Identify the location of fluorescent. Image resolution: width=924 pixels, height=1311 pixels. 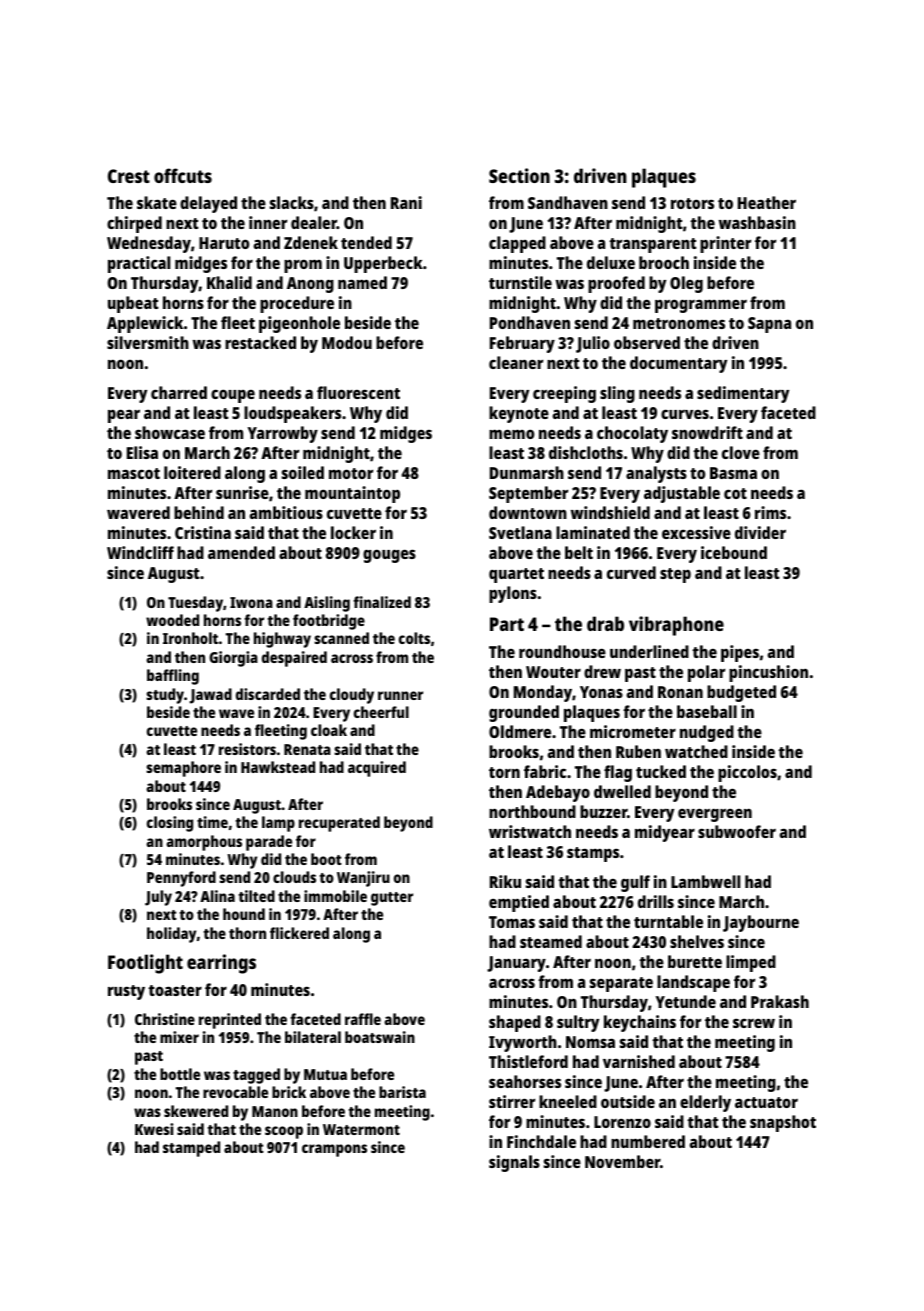
(358, 392).
